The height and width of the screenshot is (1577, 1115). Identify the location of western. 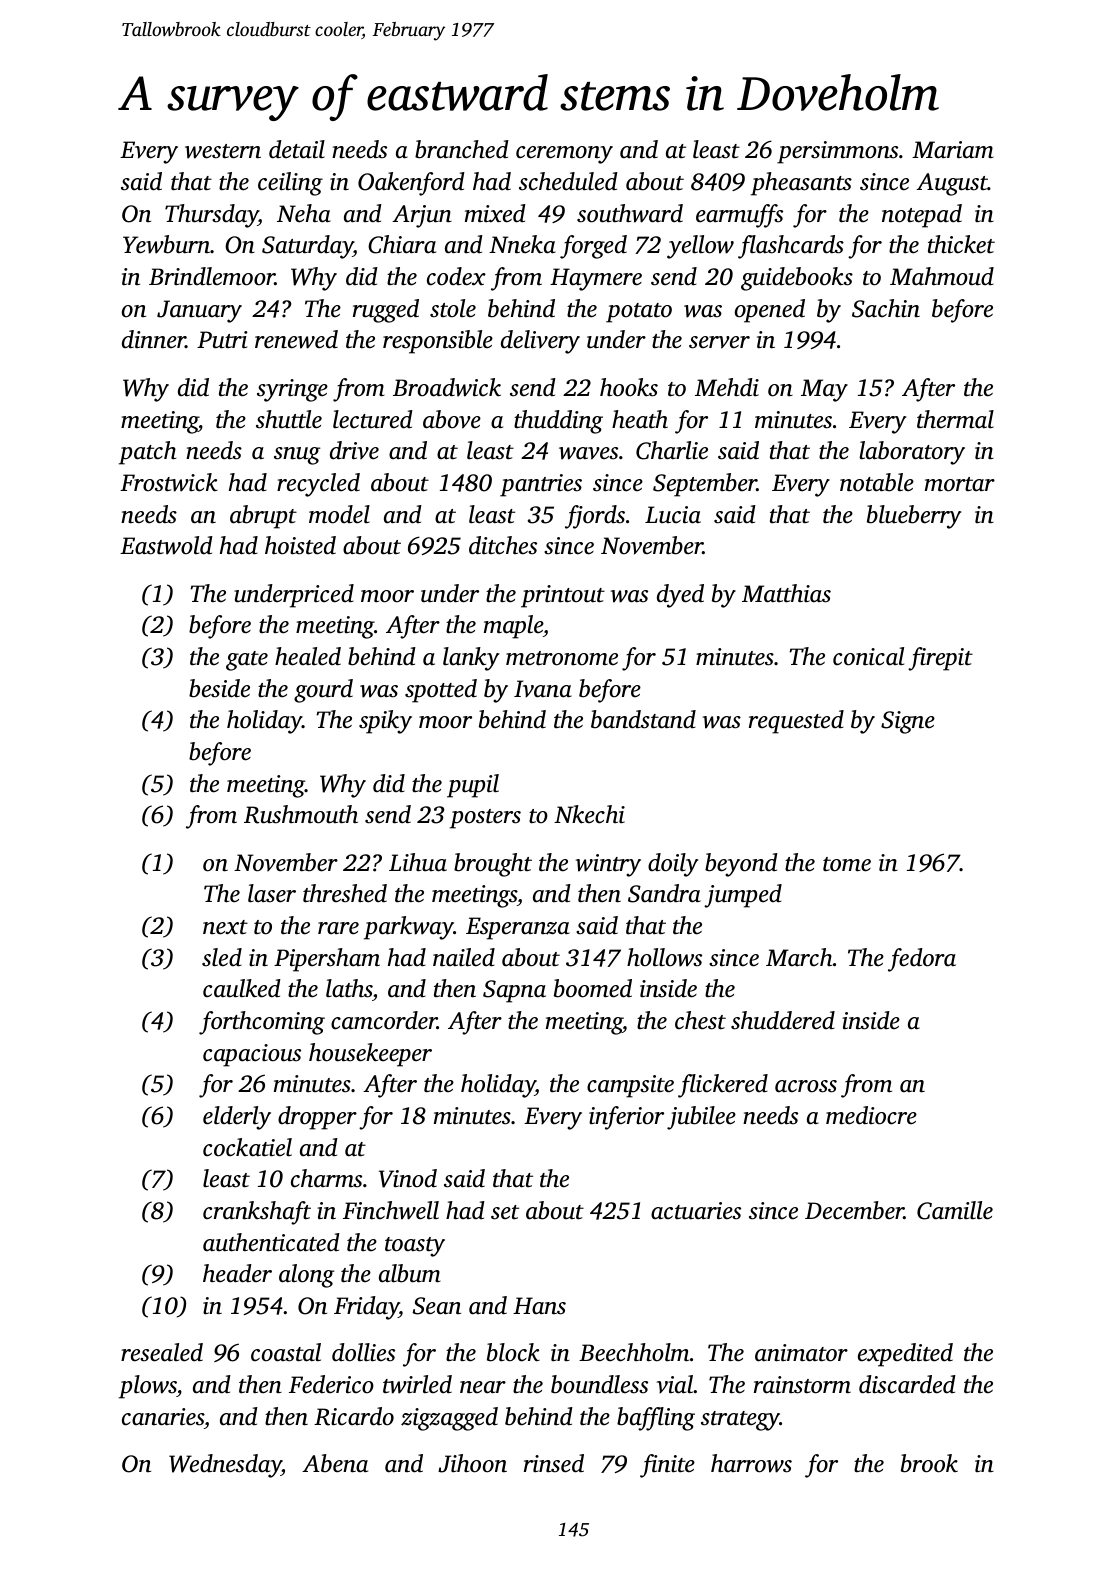
(223, 151).
